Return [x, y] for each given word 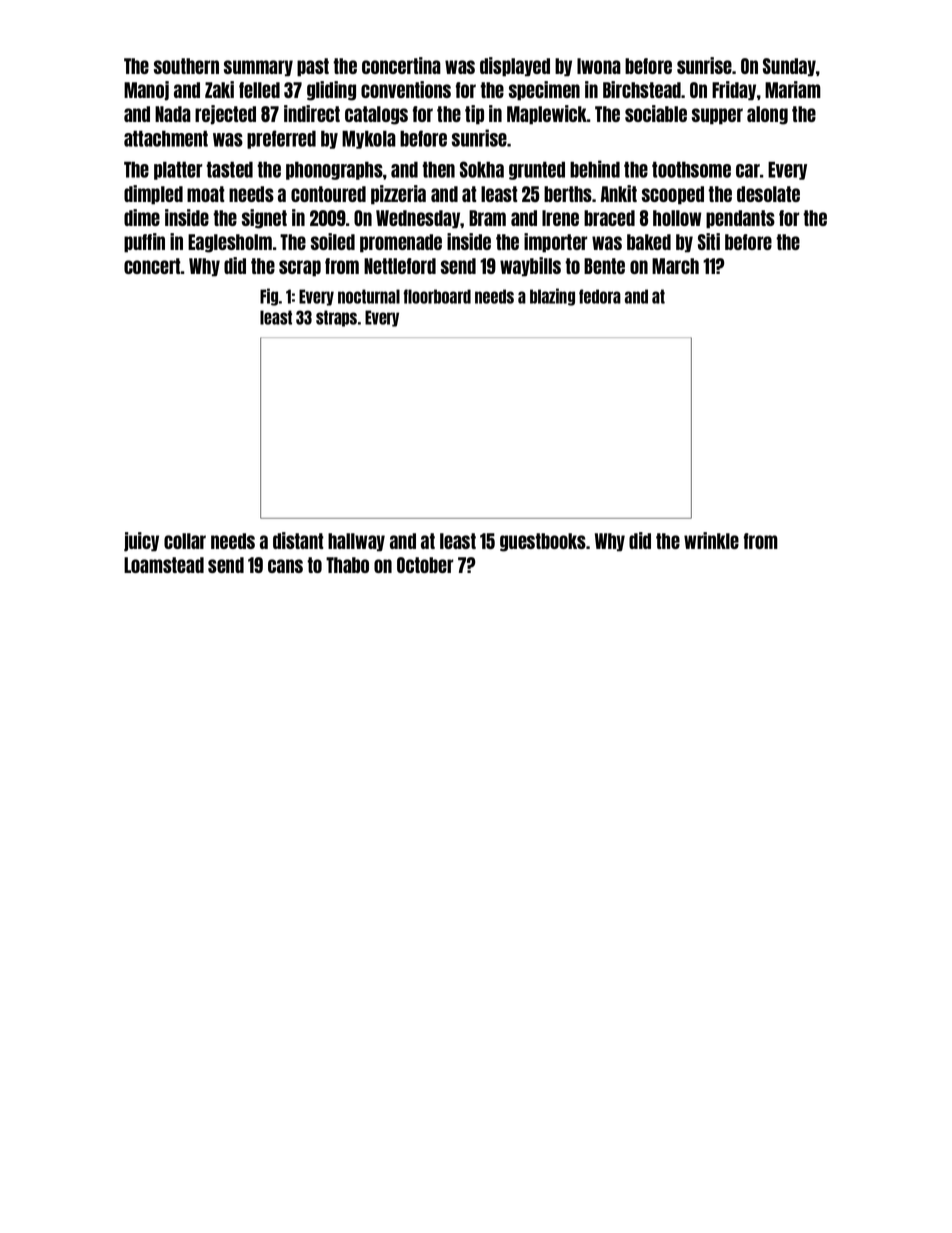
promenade [401, 243]
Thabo [347, 565]
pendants [740, 219]
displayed [515, 67]
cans [285, 566]
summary [258, 68]
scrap [300, 268]
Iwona [599, 66]
